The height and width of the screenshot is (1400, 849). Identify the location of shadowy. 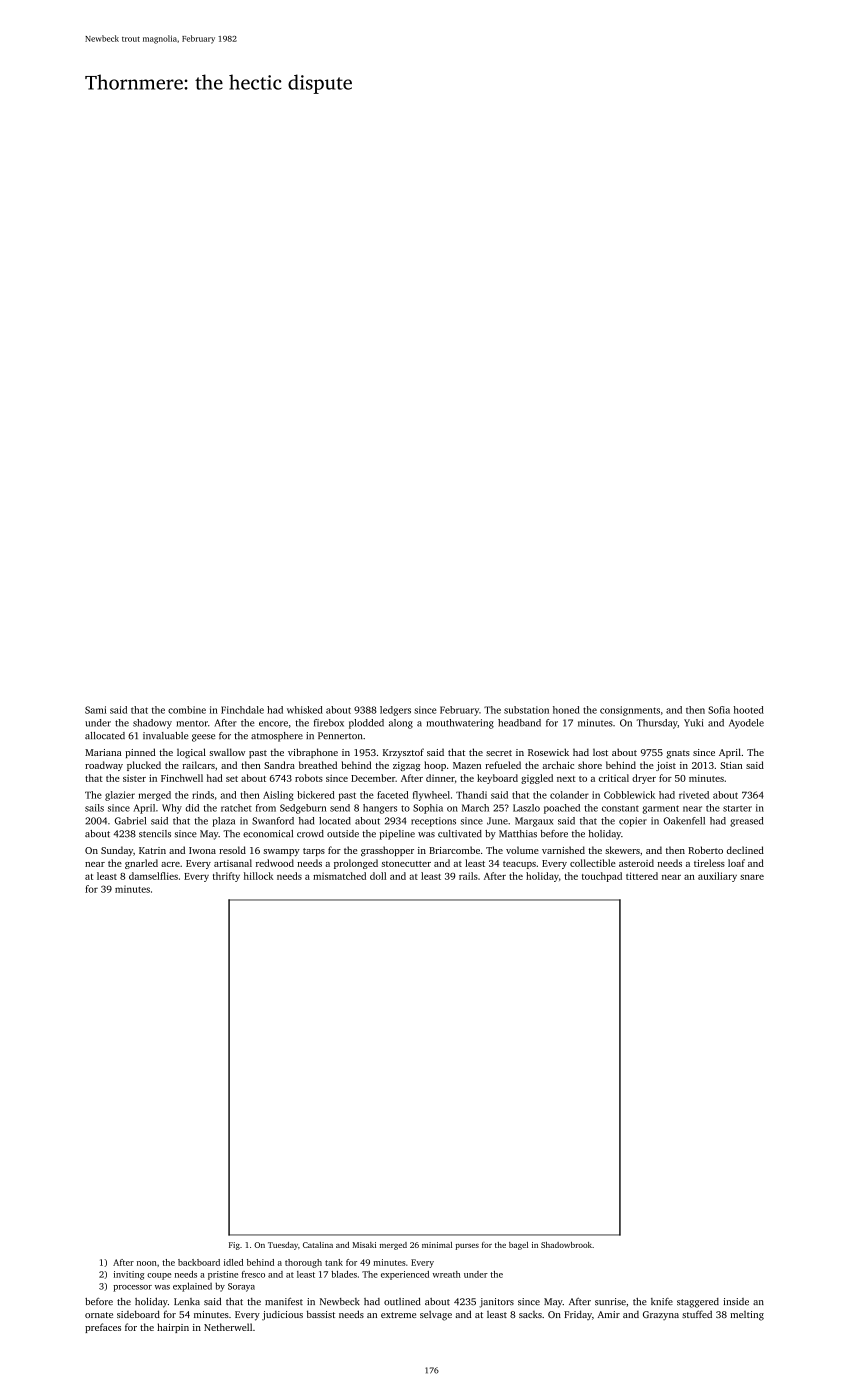
(152, 724).
